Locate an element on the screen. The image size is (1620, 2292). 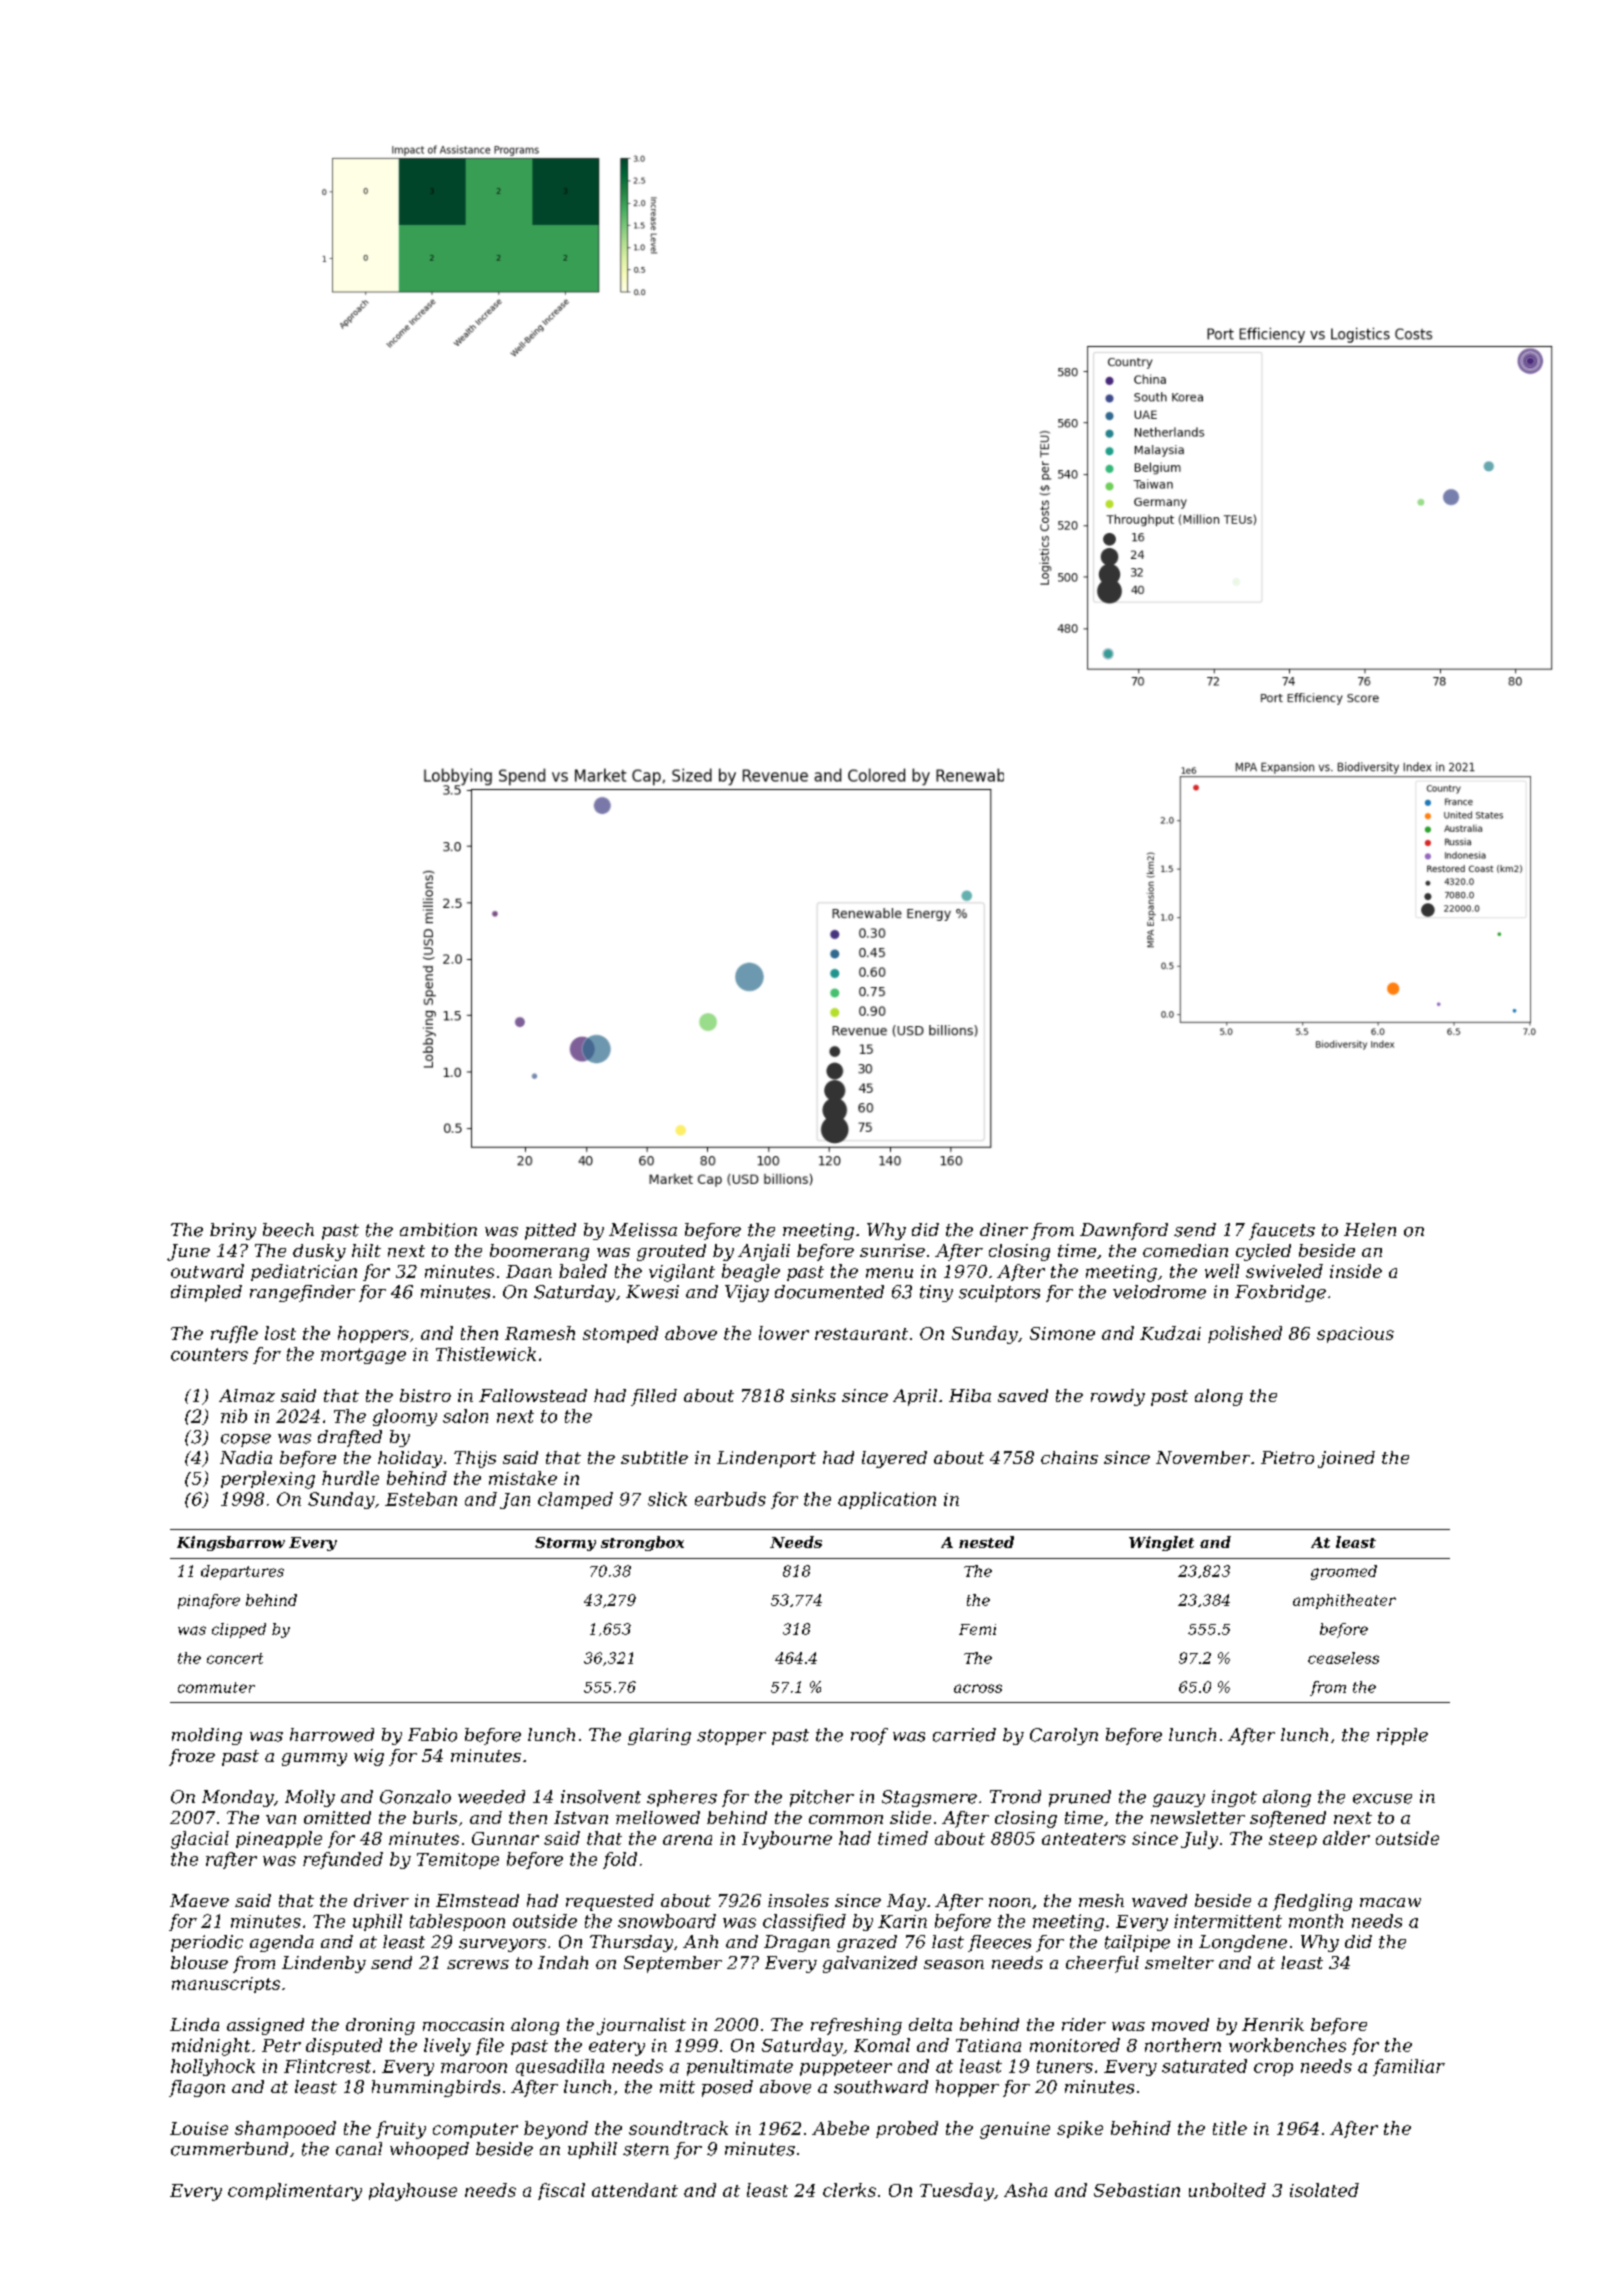
strongbox is located at coordinates (642, 1543).
